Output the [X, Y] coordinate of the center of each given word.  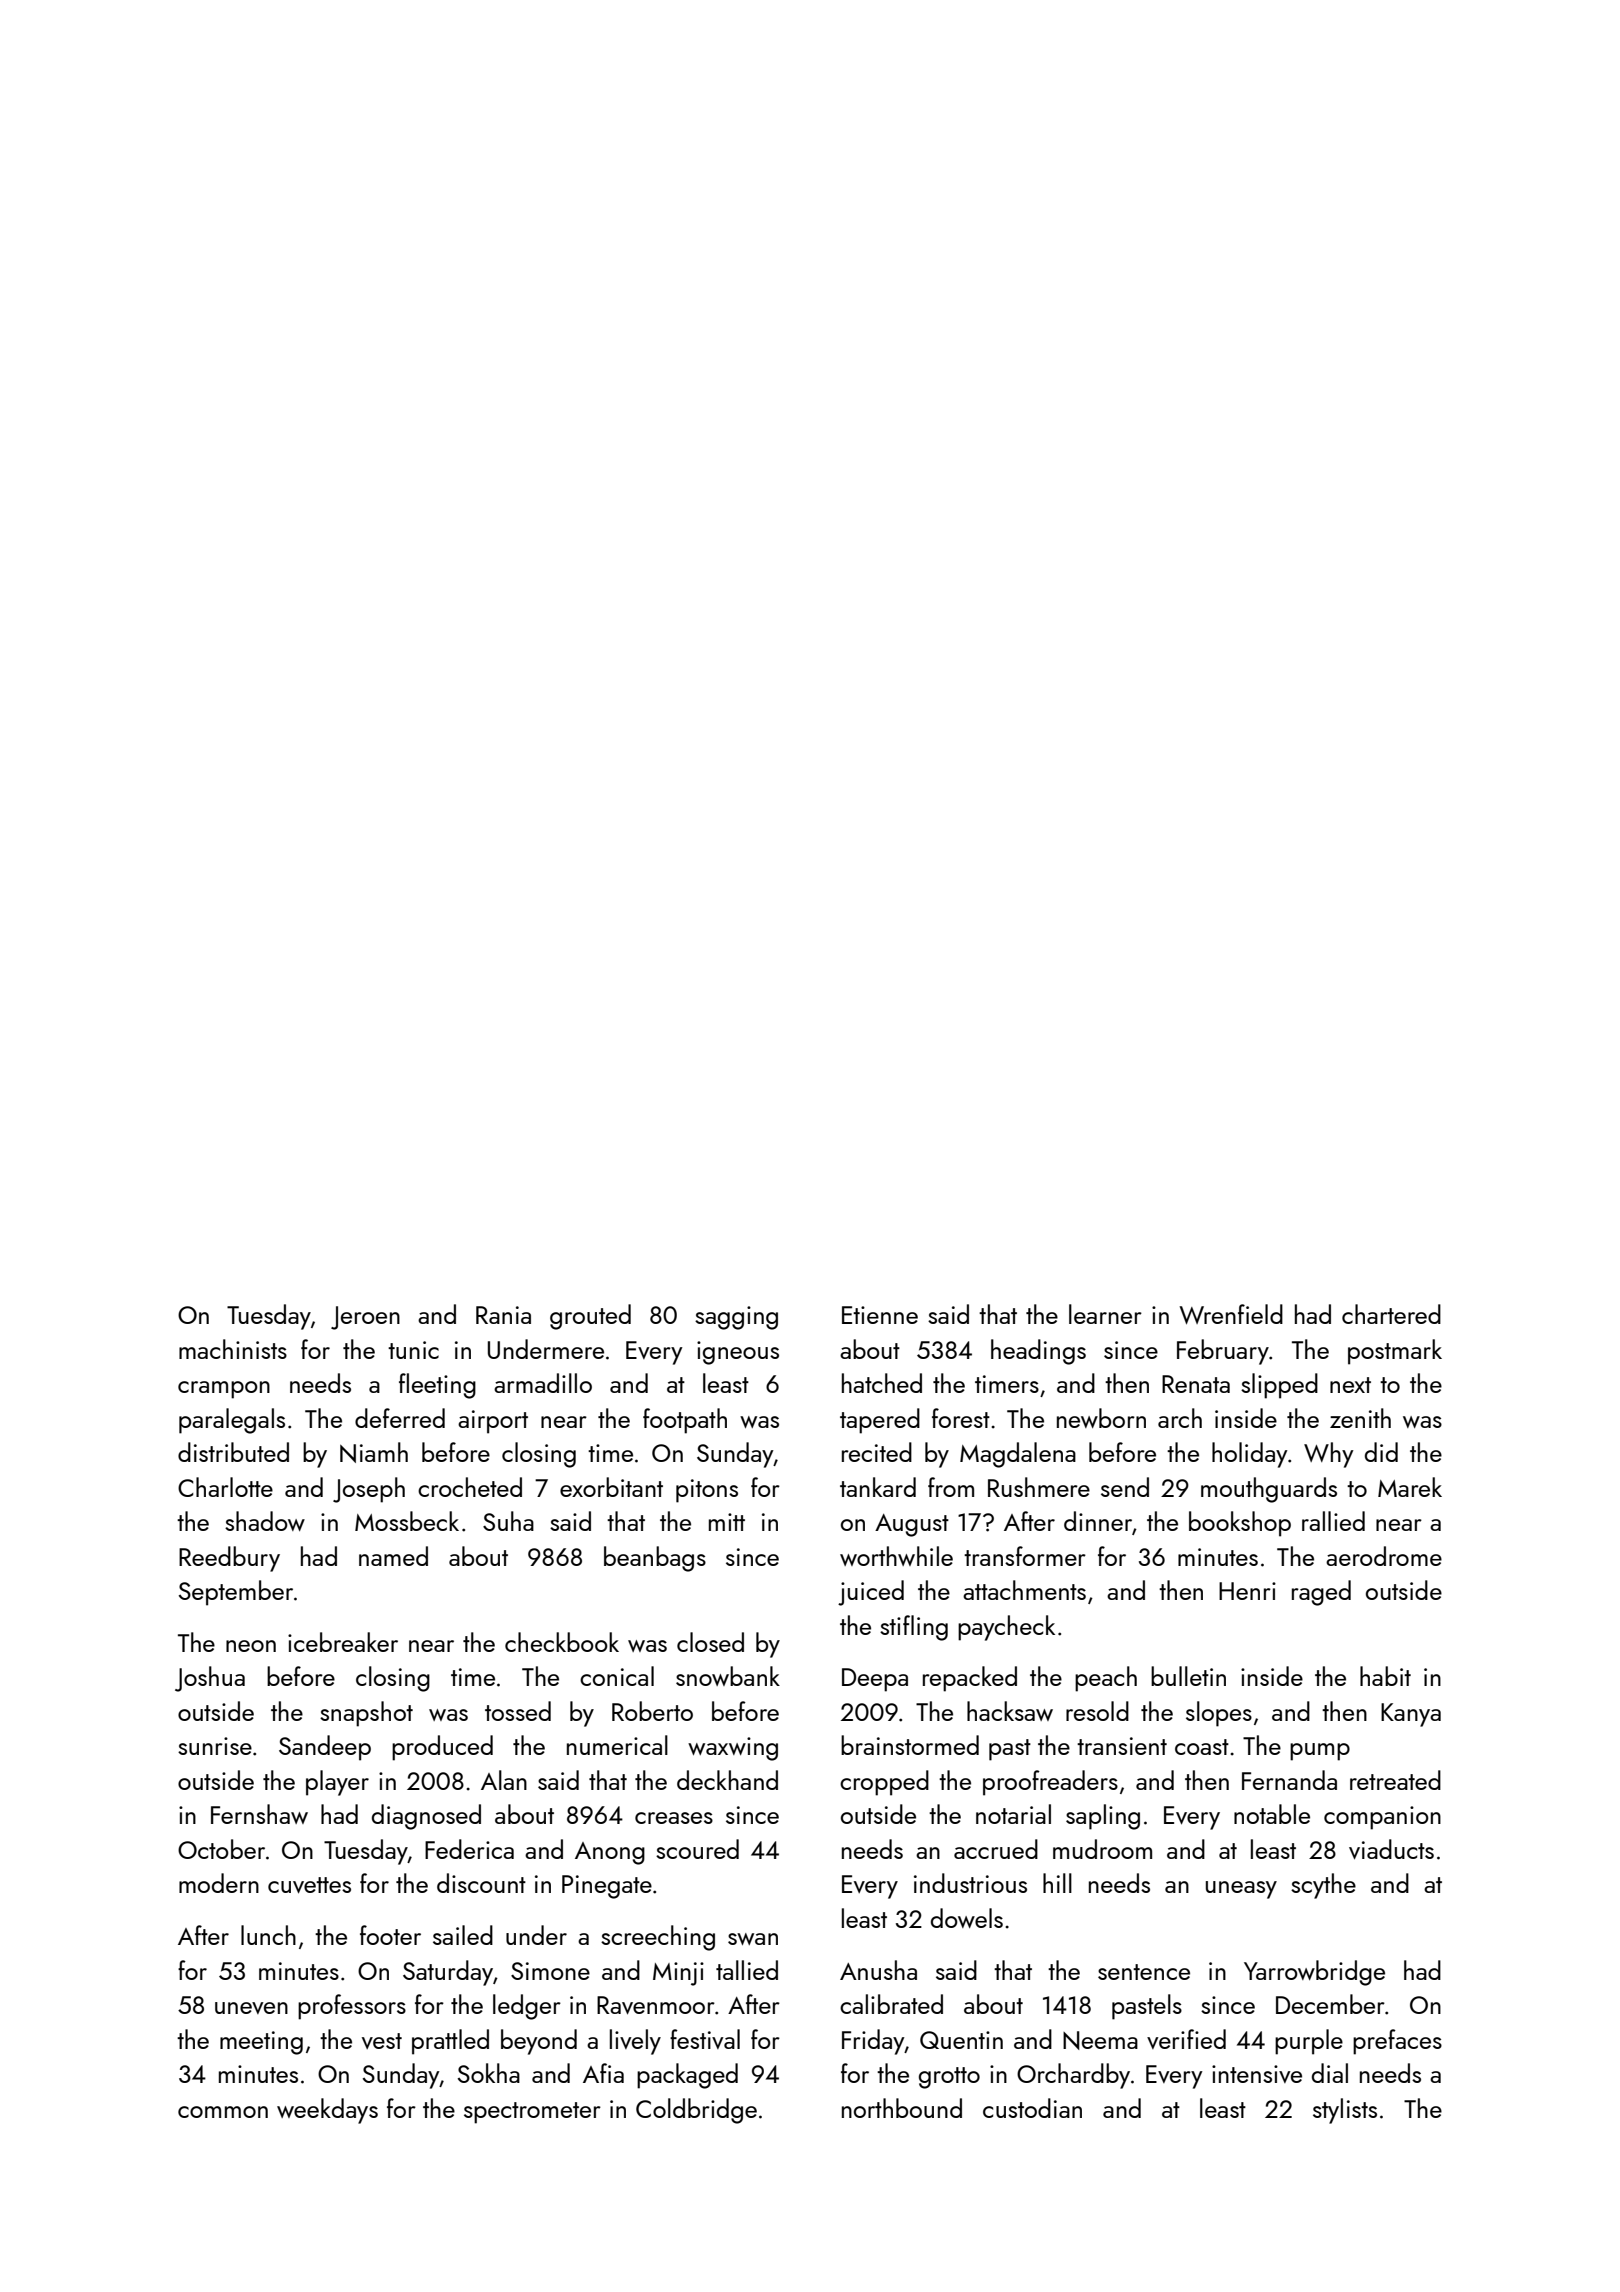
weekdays [327, 2111]
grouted [590, 1317]
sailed [463, 1935]
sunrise [215, 1746]
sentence [1144, 1972]
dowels [967, 1918]
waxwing [733, 1749]
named [393, 1556]
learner [1105, 1314]
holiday [1250, 1455]
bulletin [1188, 1676]
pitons [707, 1491]
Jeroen [365, 1318]
